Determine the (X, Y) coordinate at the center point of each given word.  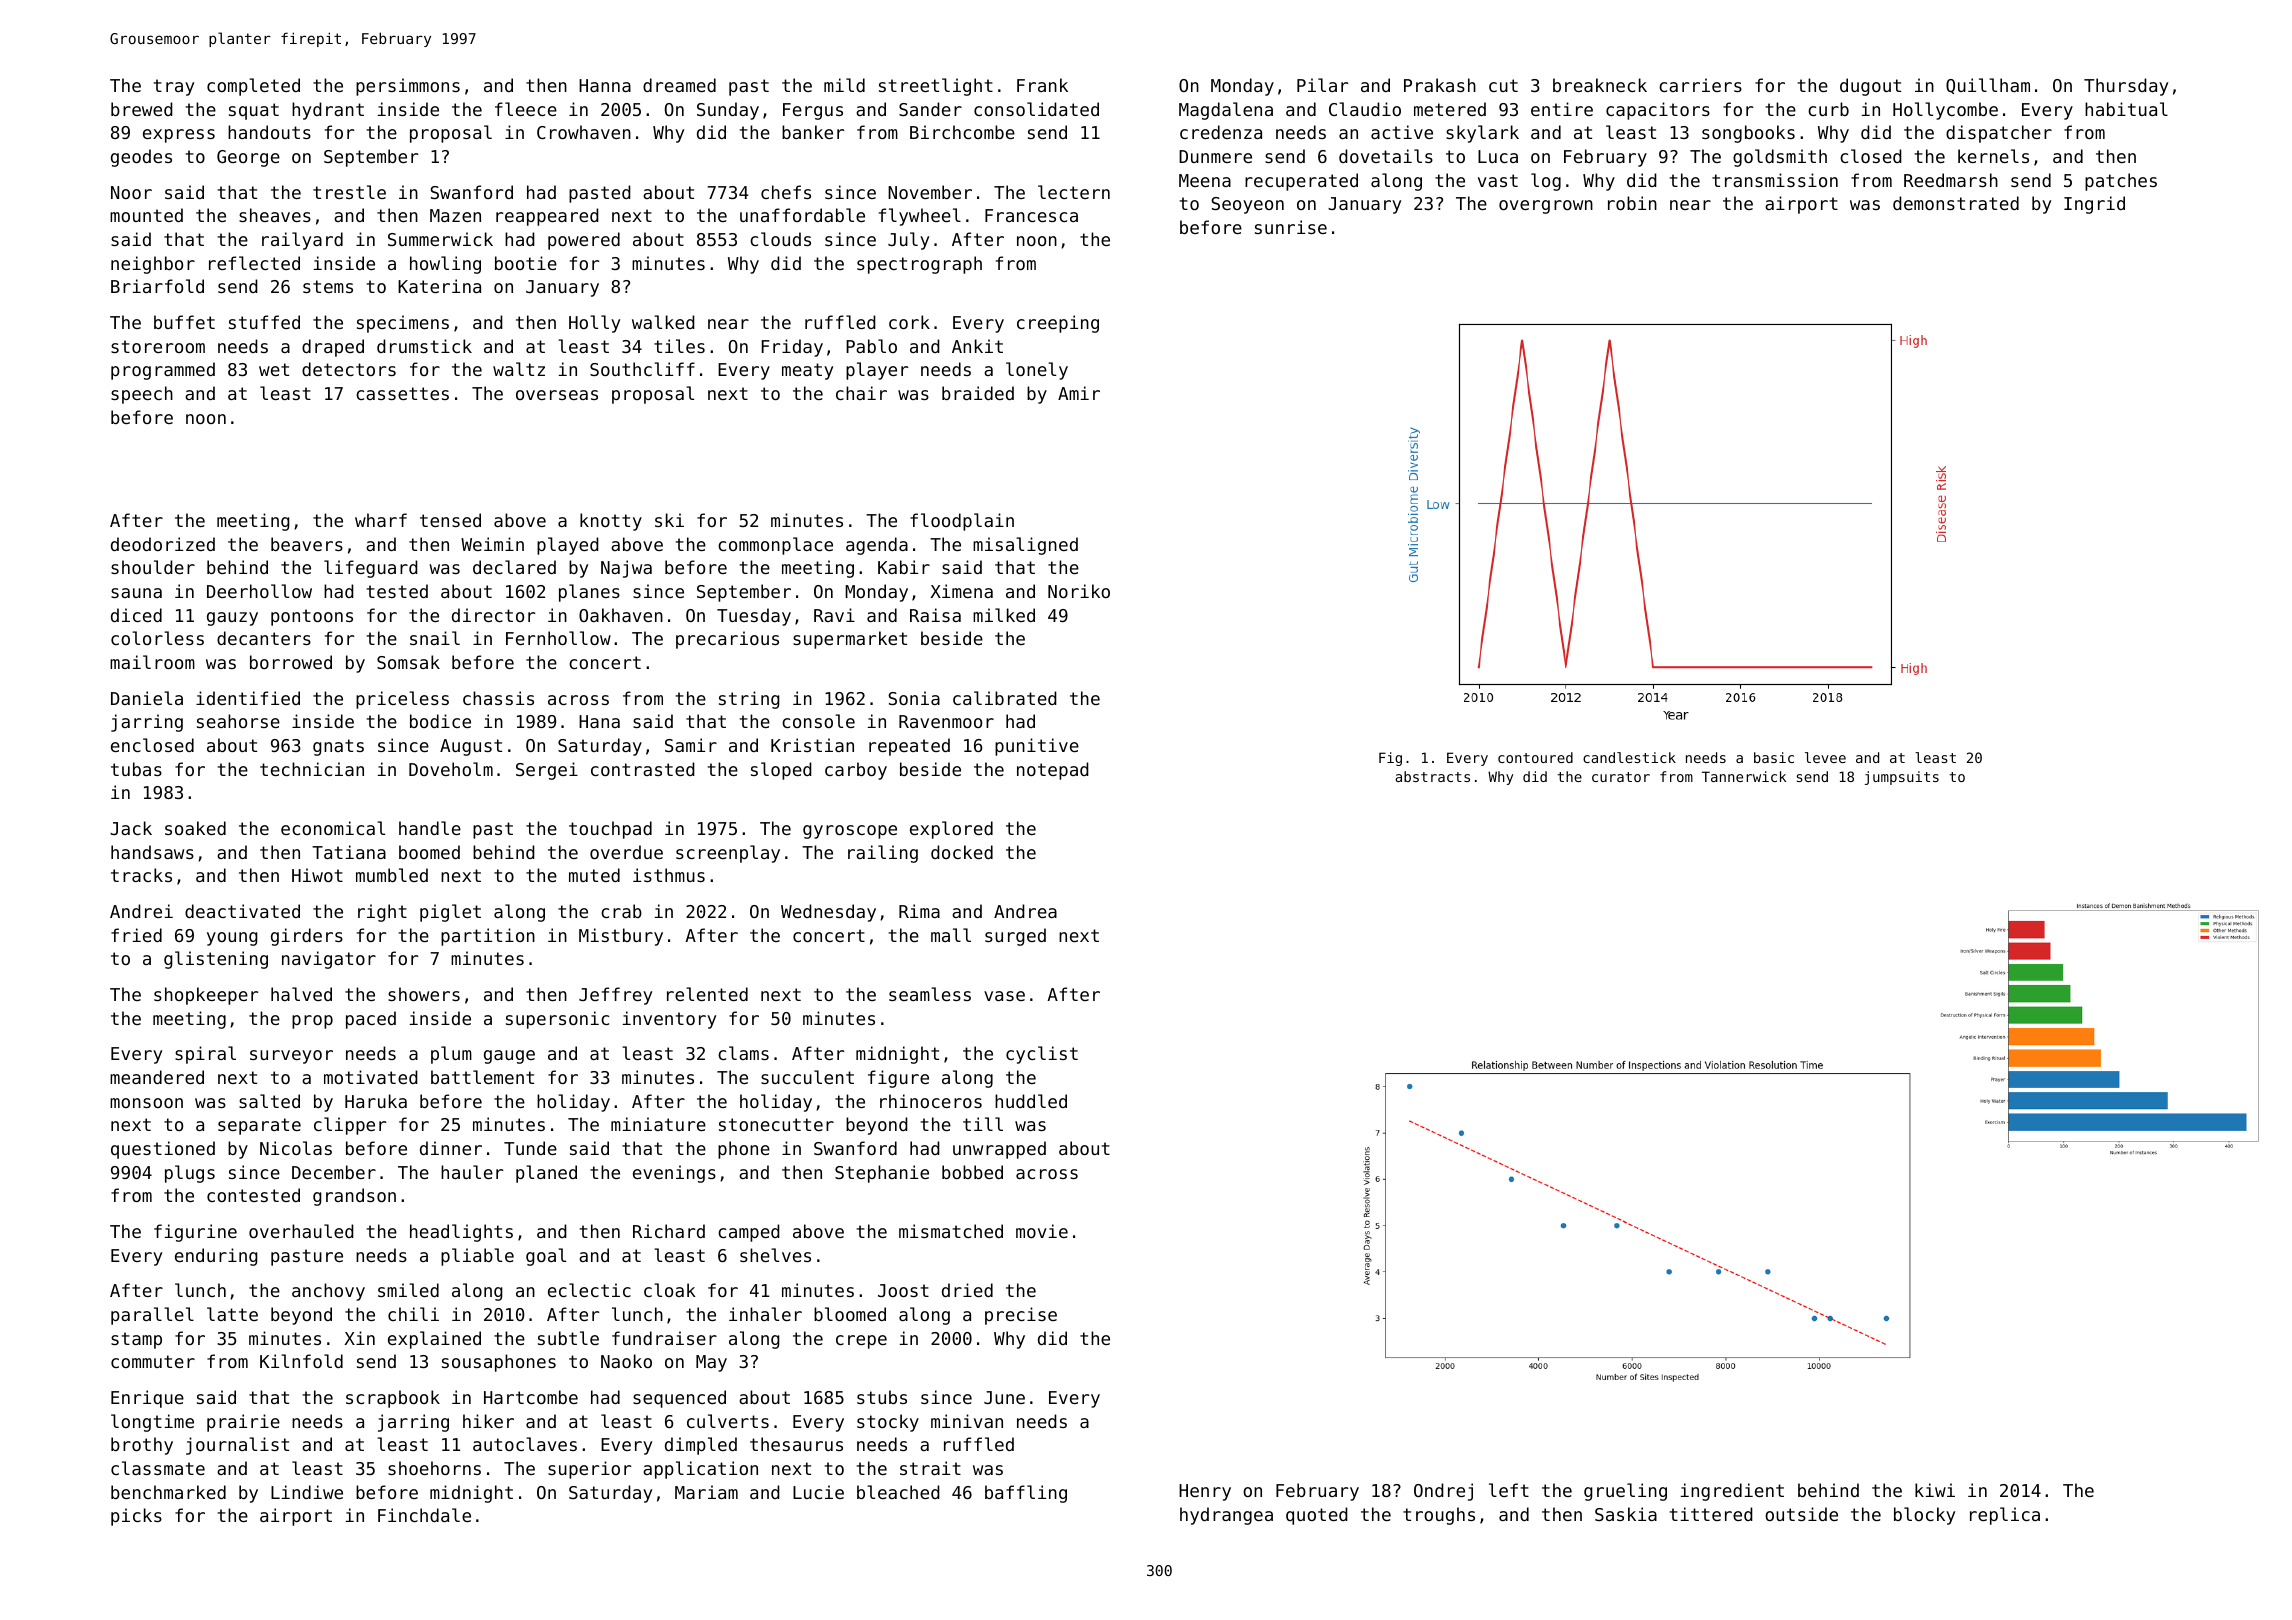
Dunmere (1215, 156)
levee (1825, 757)
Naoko (626, 1361)
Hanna (605, 85)
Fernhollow (558, 638)
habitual (2126, 109)
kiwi (1935, 1490)
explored (951, 830)
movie (1042, 1231)
